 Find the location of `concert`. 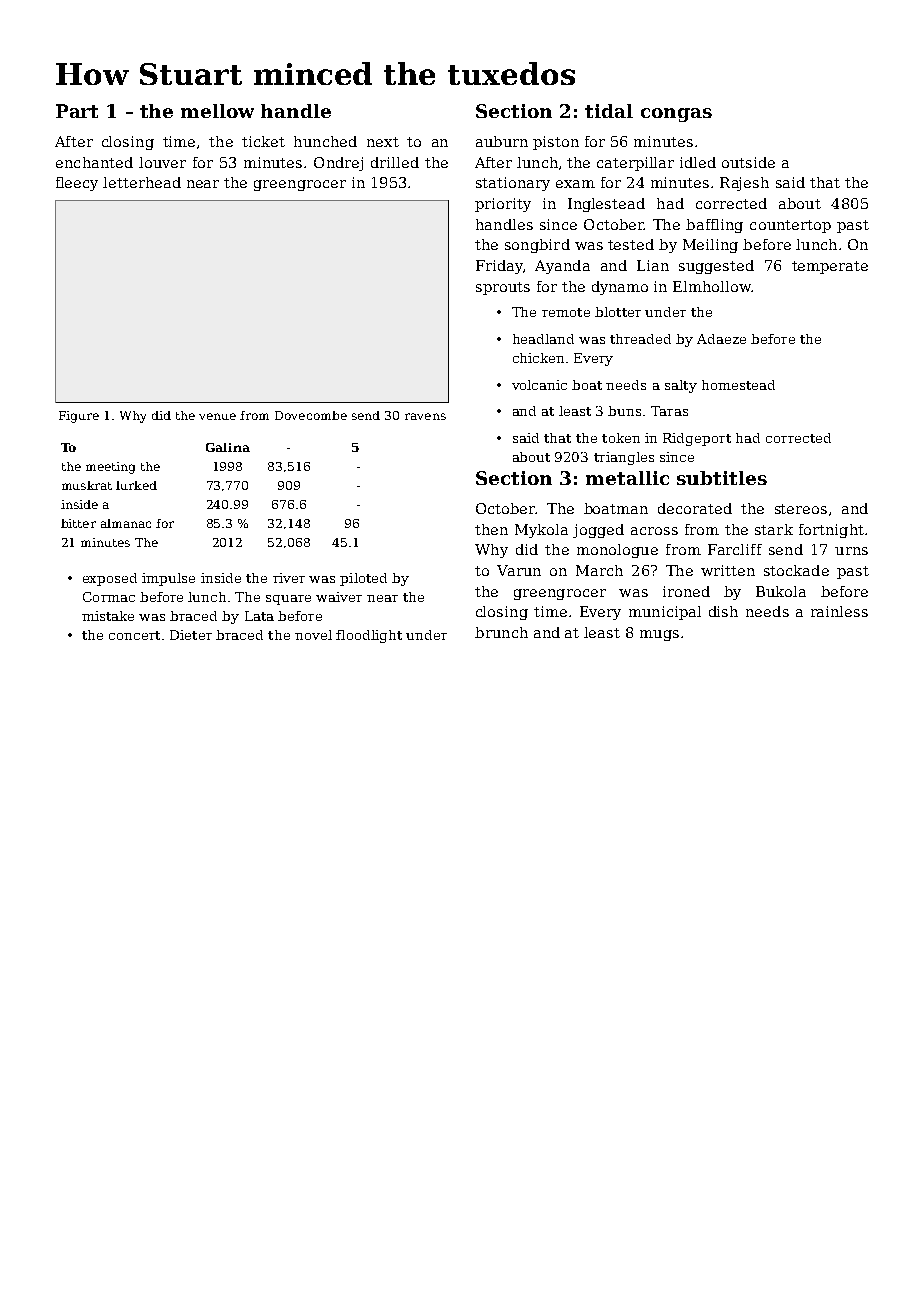

concert is located at coordinates (134, 635).
